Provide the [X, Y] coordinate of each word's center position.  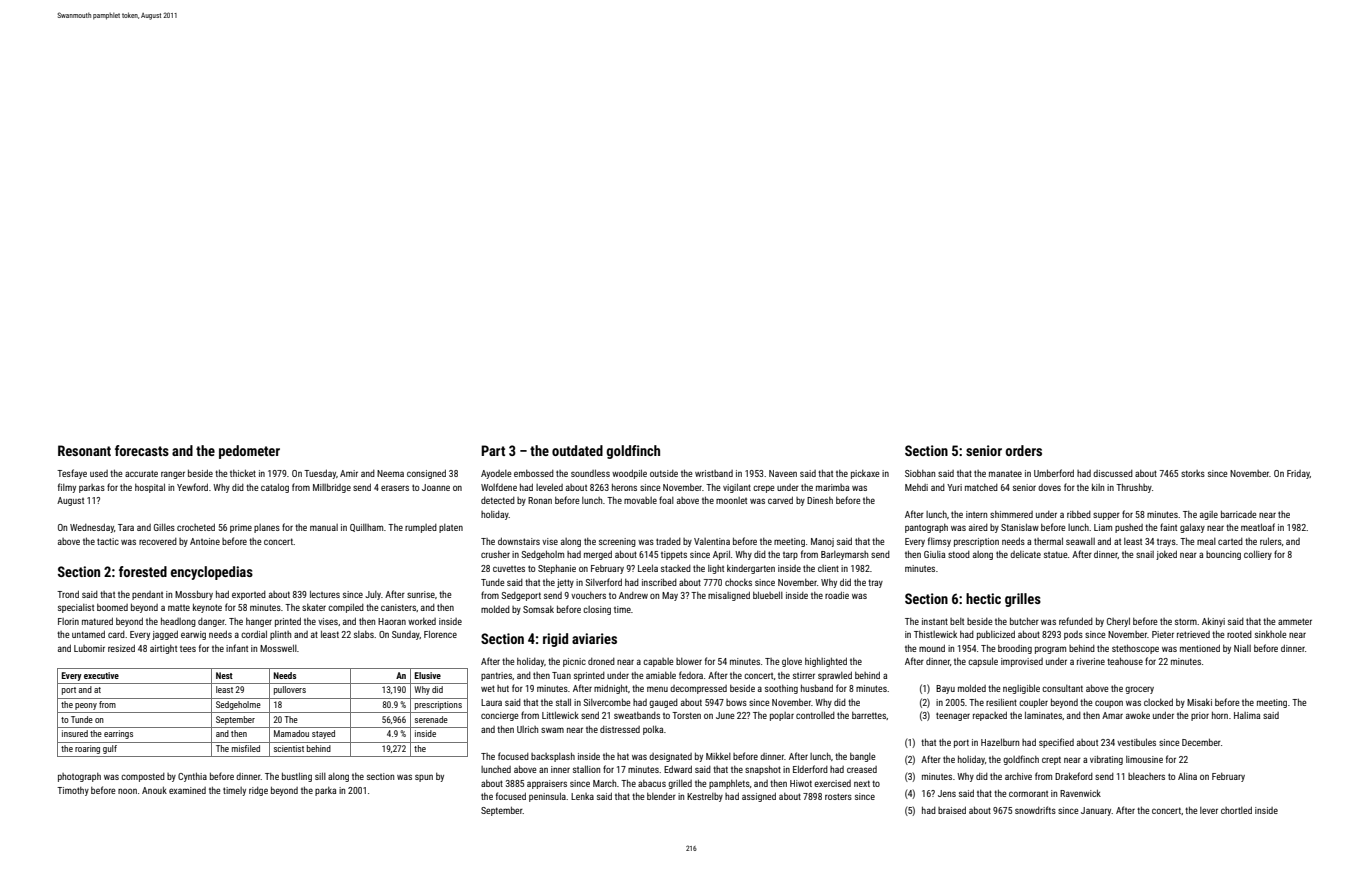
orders [1023, 450]
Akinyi [1213, 622]
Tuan [561, 675]
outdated [577, 450]
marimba [832, 487]
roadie [837, 595]
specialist [76, 608]
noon [127, 791]
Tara [126, 527]
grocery [1139, 690]
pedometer [249, 452]
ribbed [1079, 514]
